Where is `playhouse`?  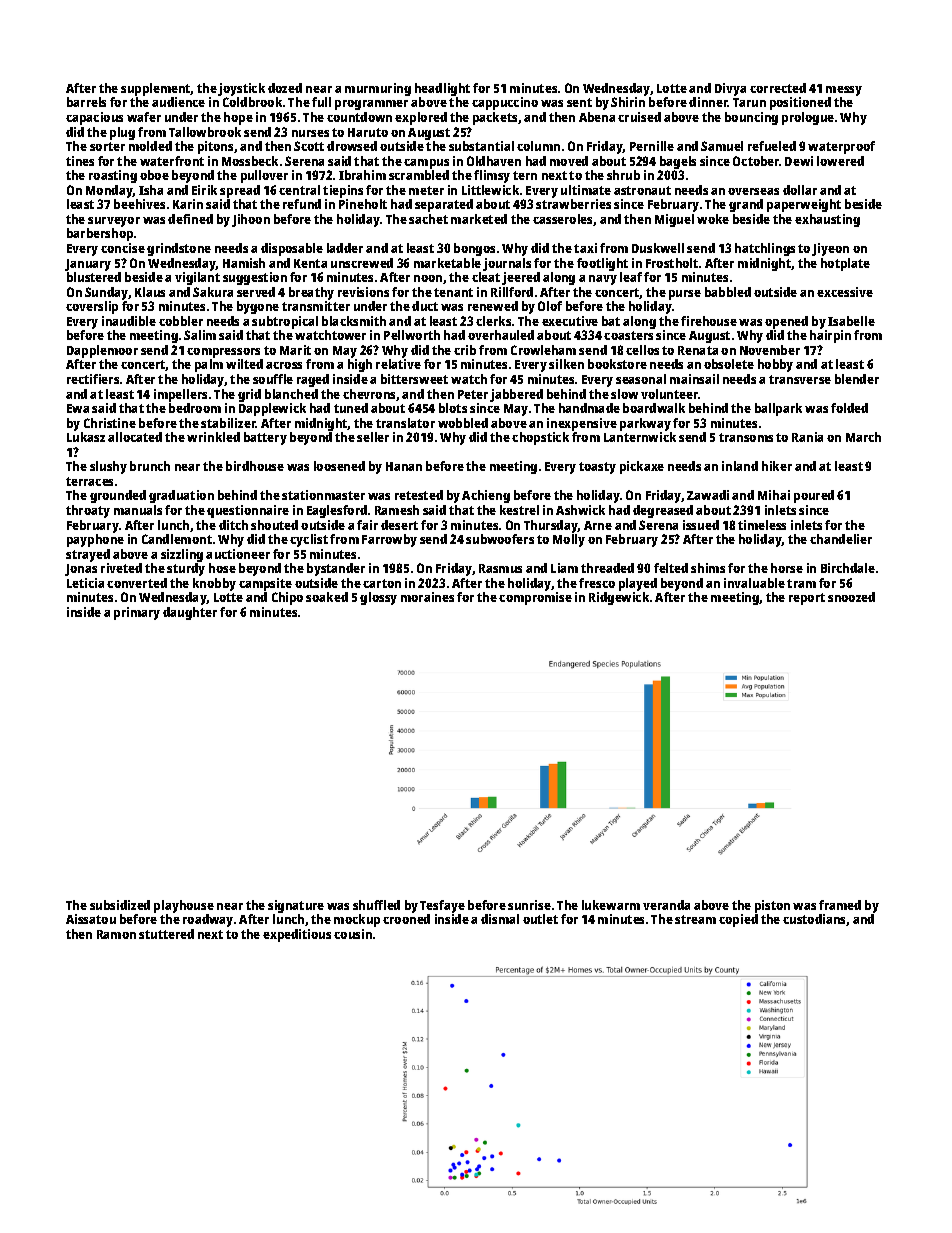
playhouse is located at coordinates (184, 906).
